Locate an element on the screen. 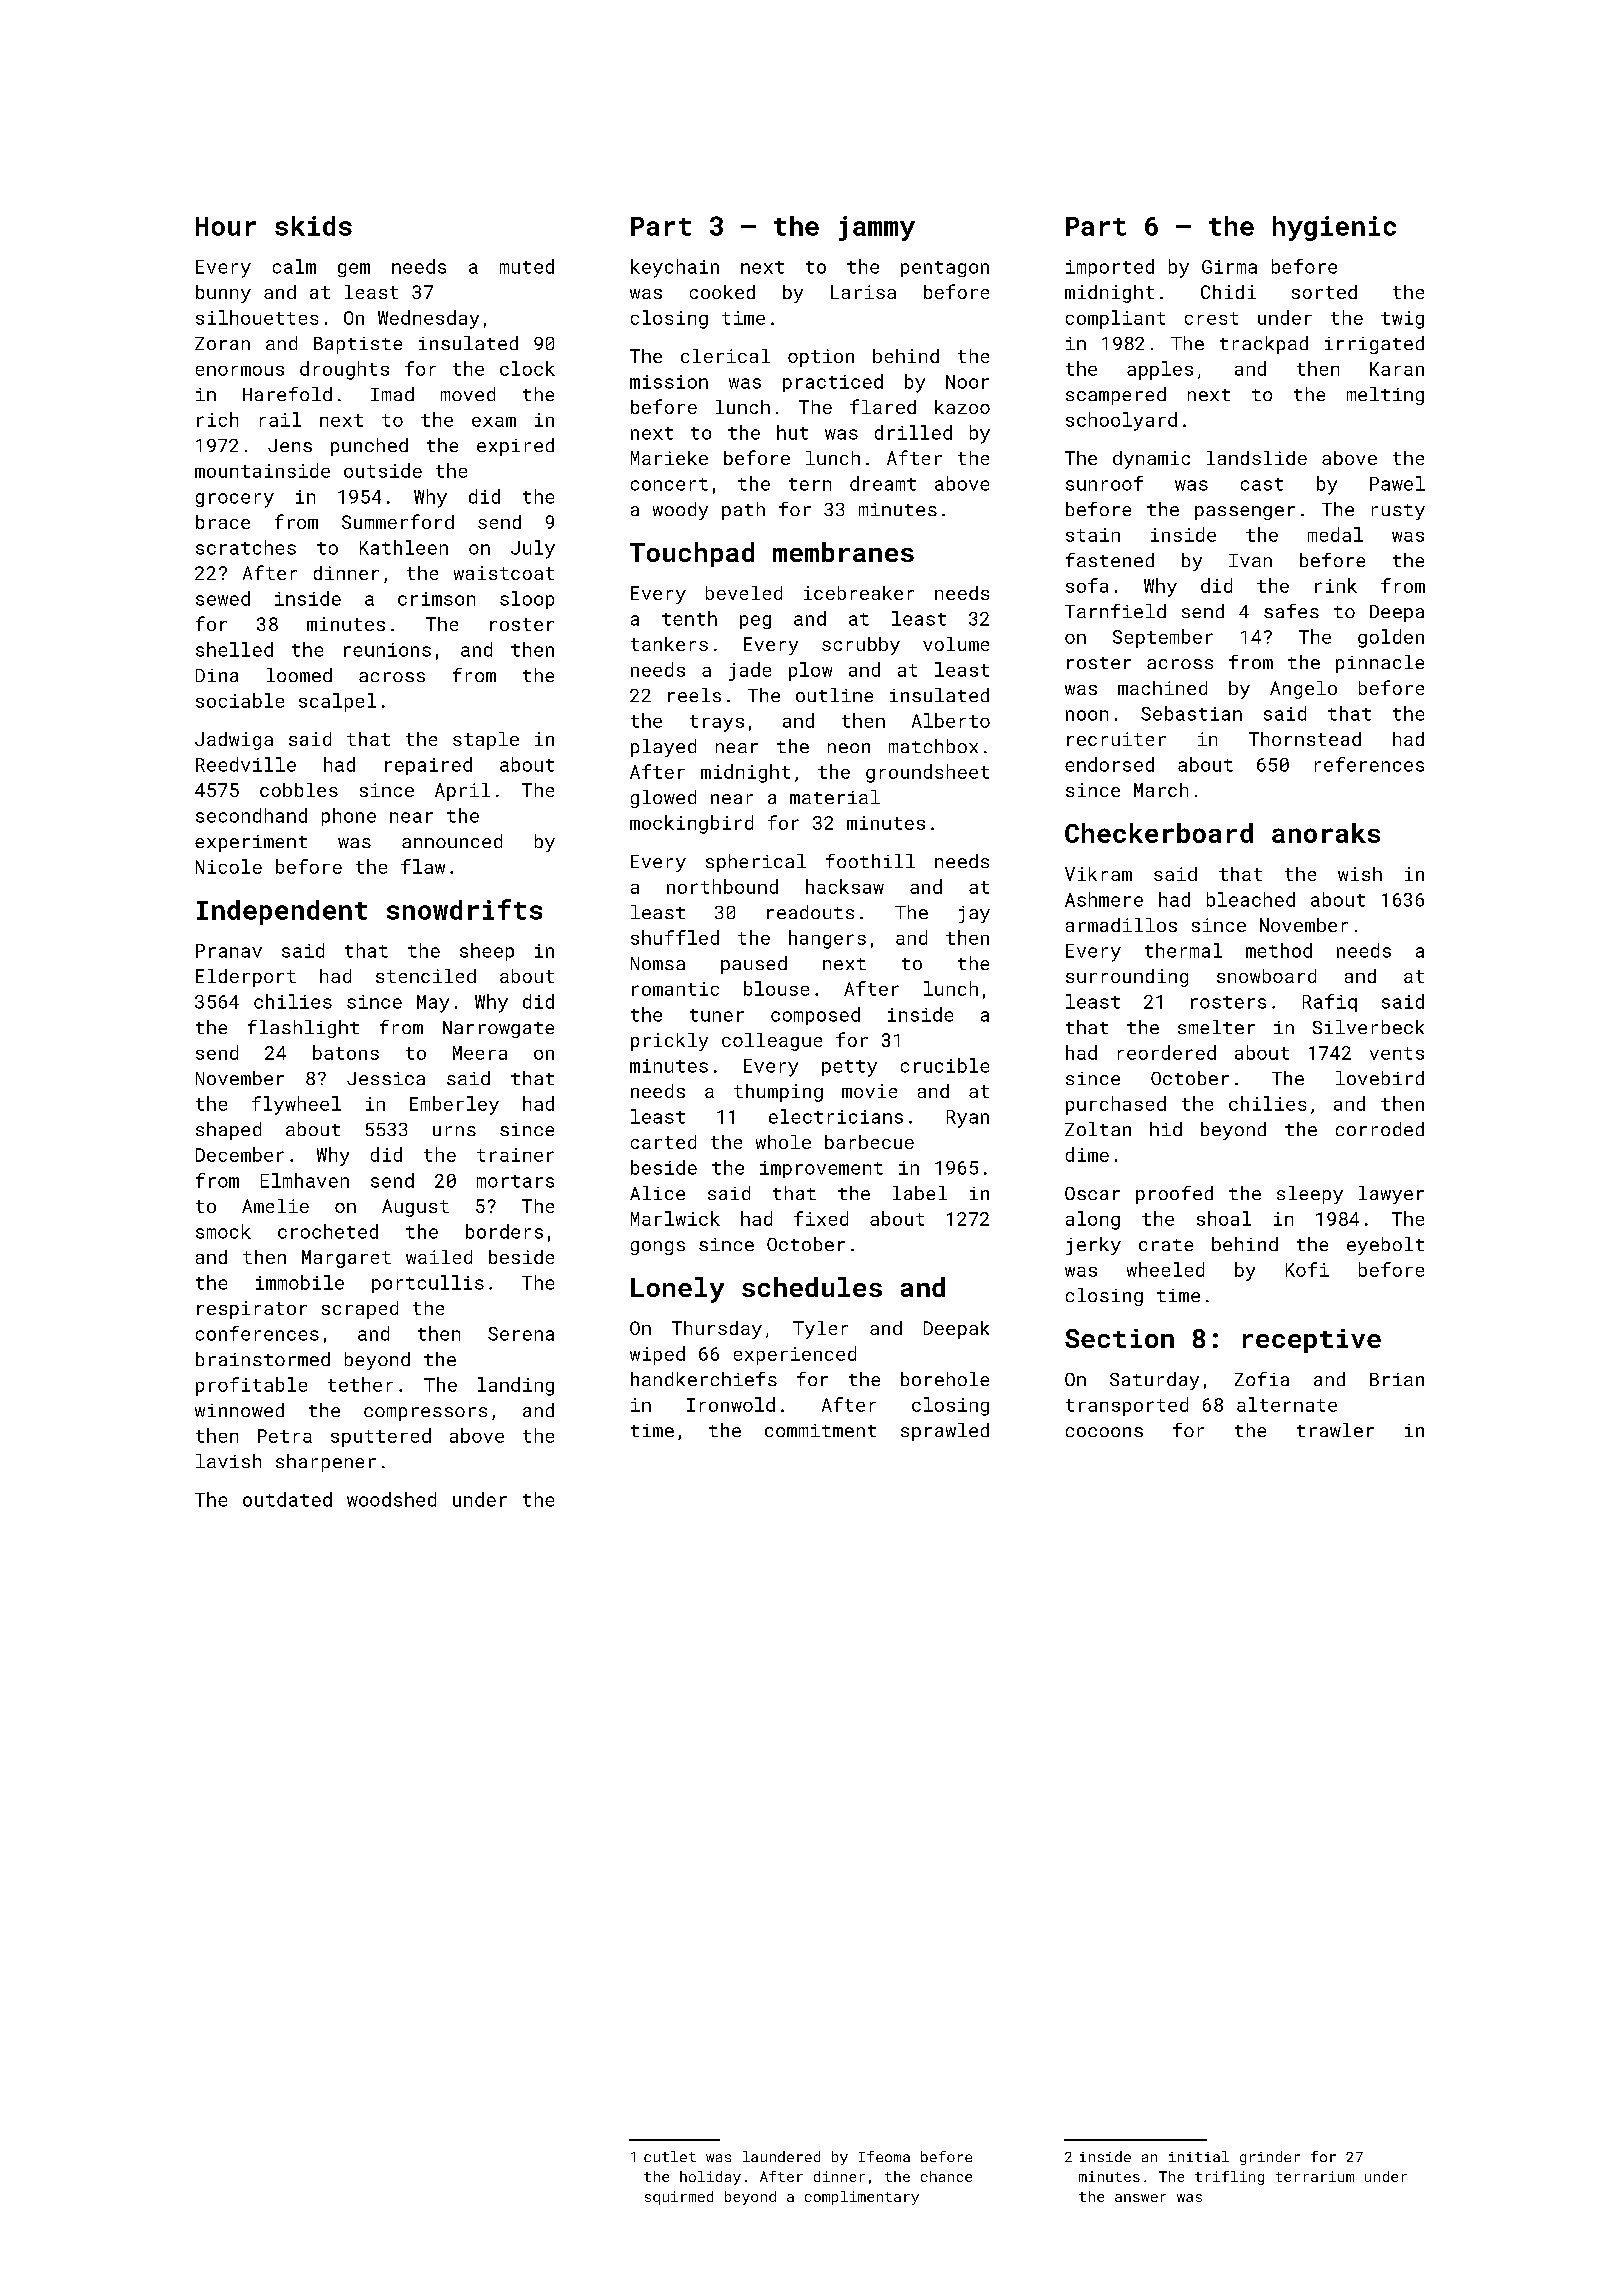 This screenshot has height=2292, width=1620. cutlet is located at coordinates (670, 2156).
